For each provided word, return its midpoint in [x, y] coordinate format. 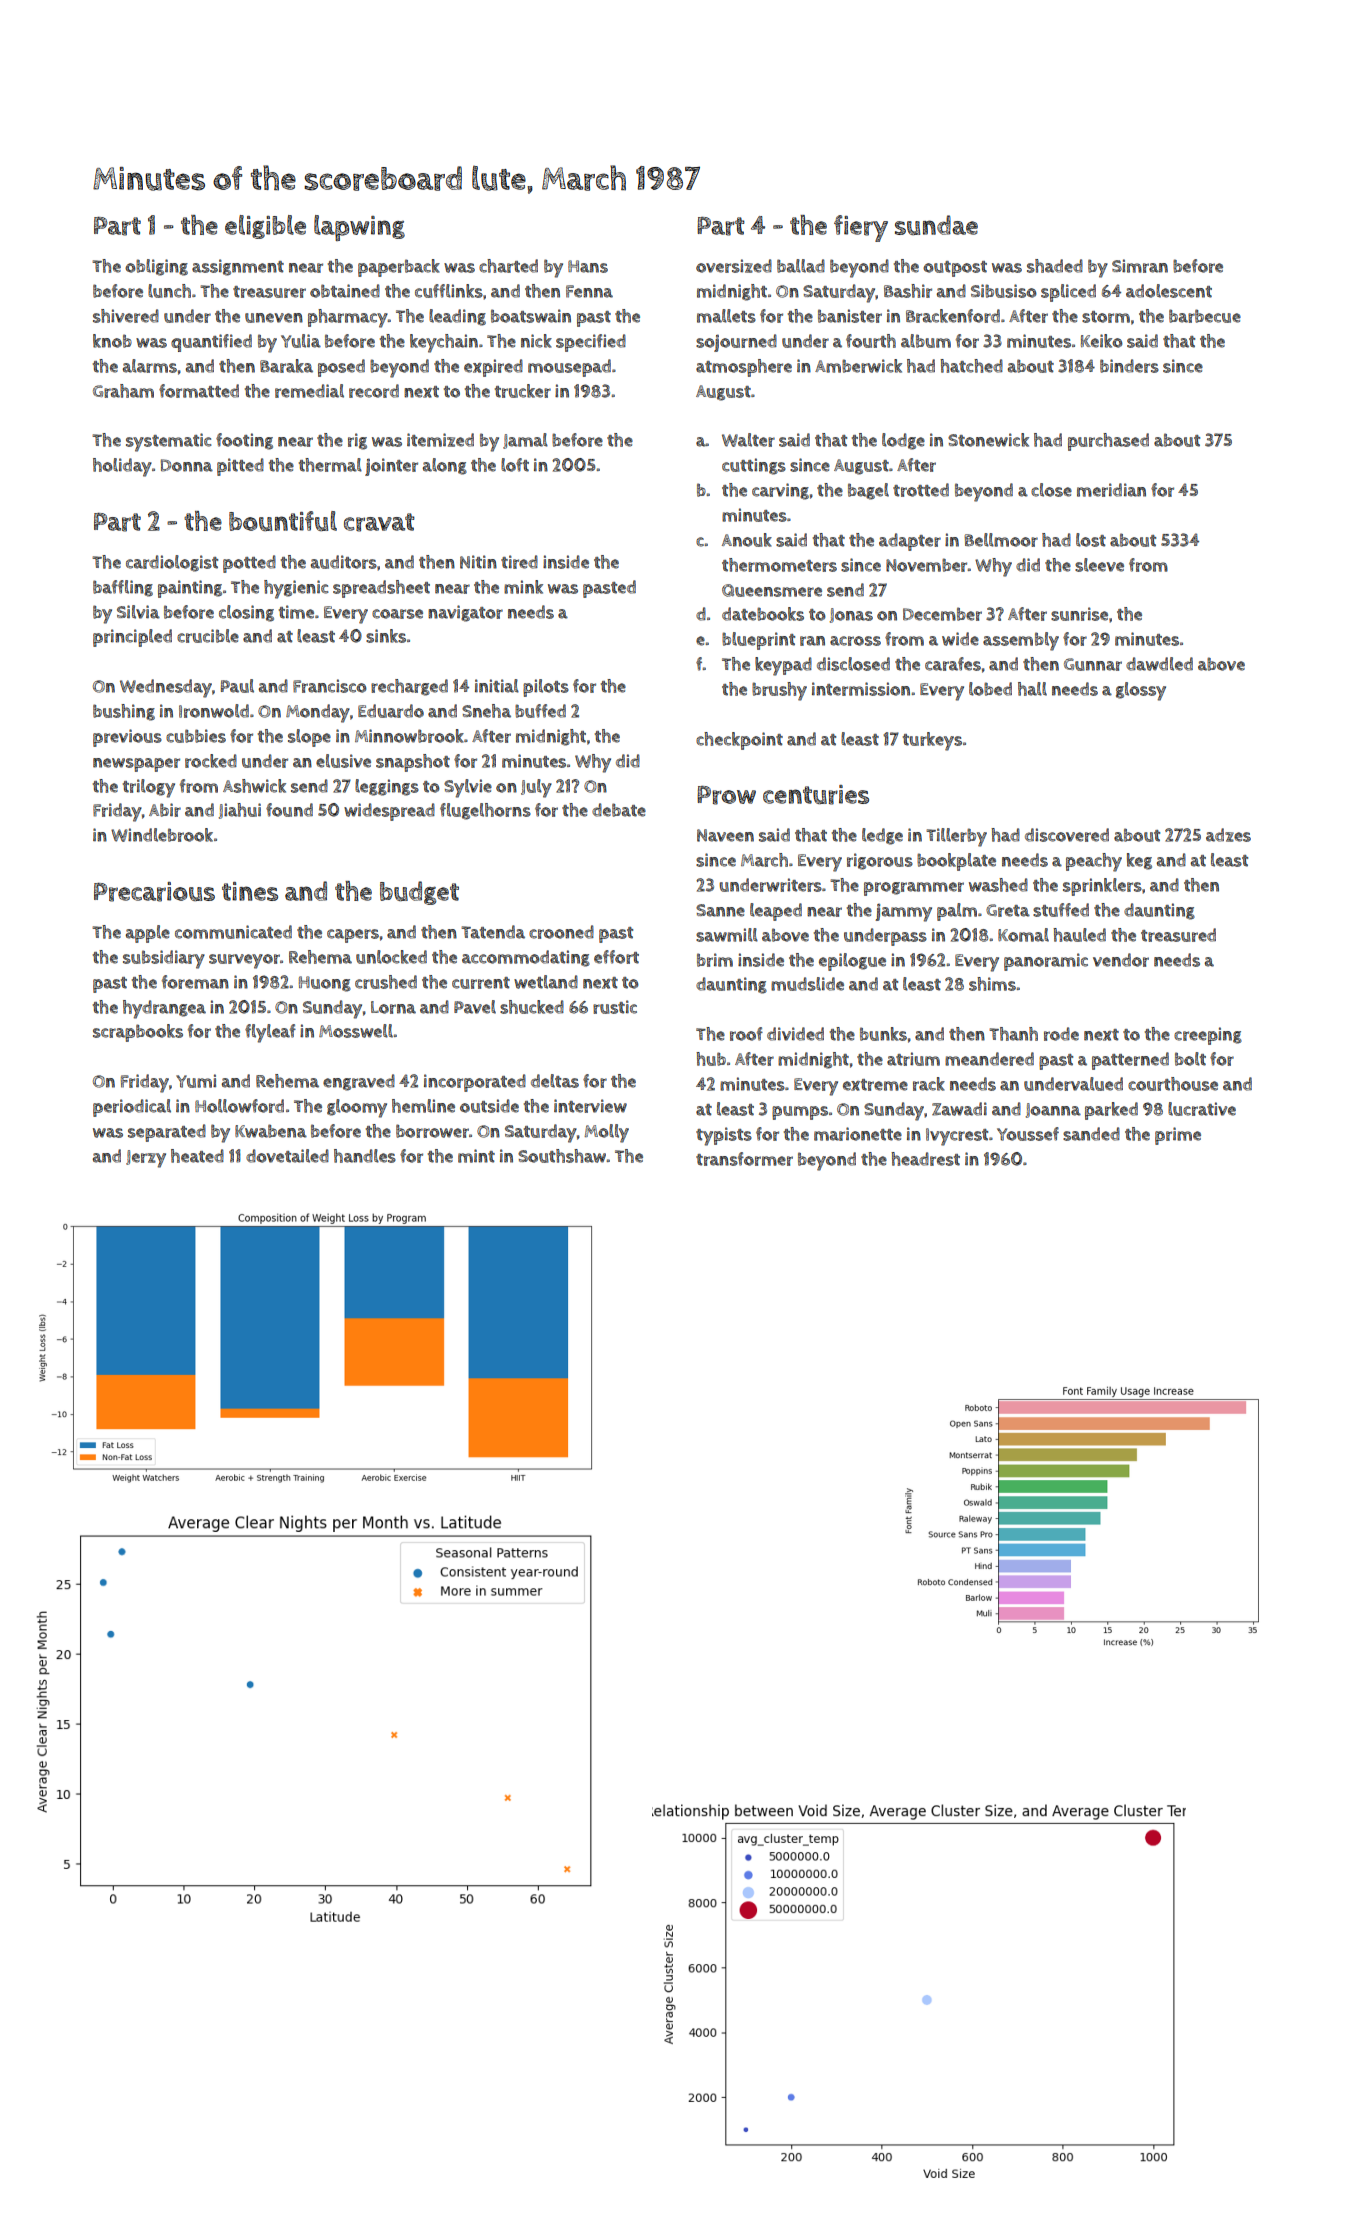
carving [780, 491]
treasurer [269, 292]
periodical [132, 1108]
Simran [1140, 266]
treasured [1178, 935]
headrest [925, 1159]
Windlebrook [162, 835]
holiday [122, 467]
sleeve [1099, 565]
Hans [588, 266]
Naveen [725, 835]
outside [489, 1106]
